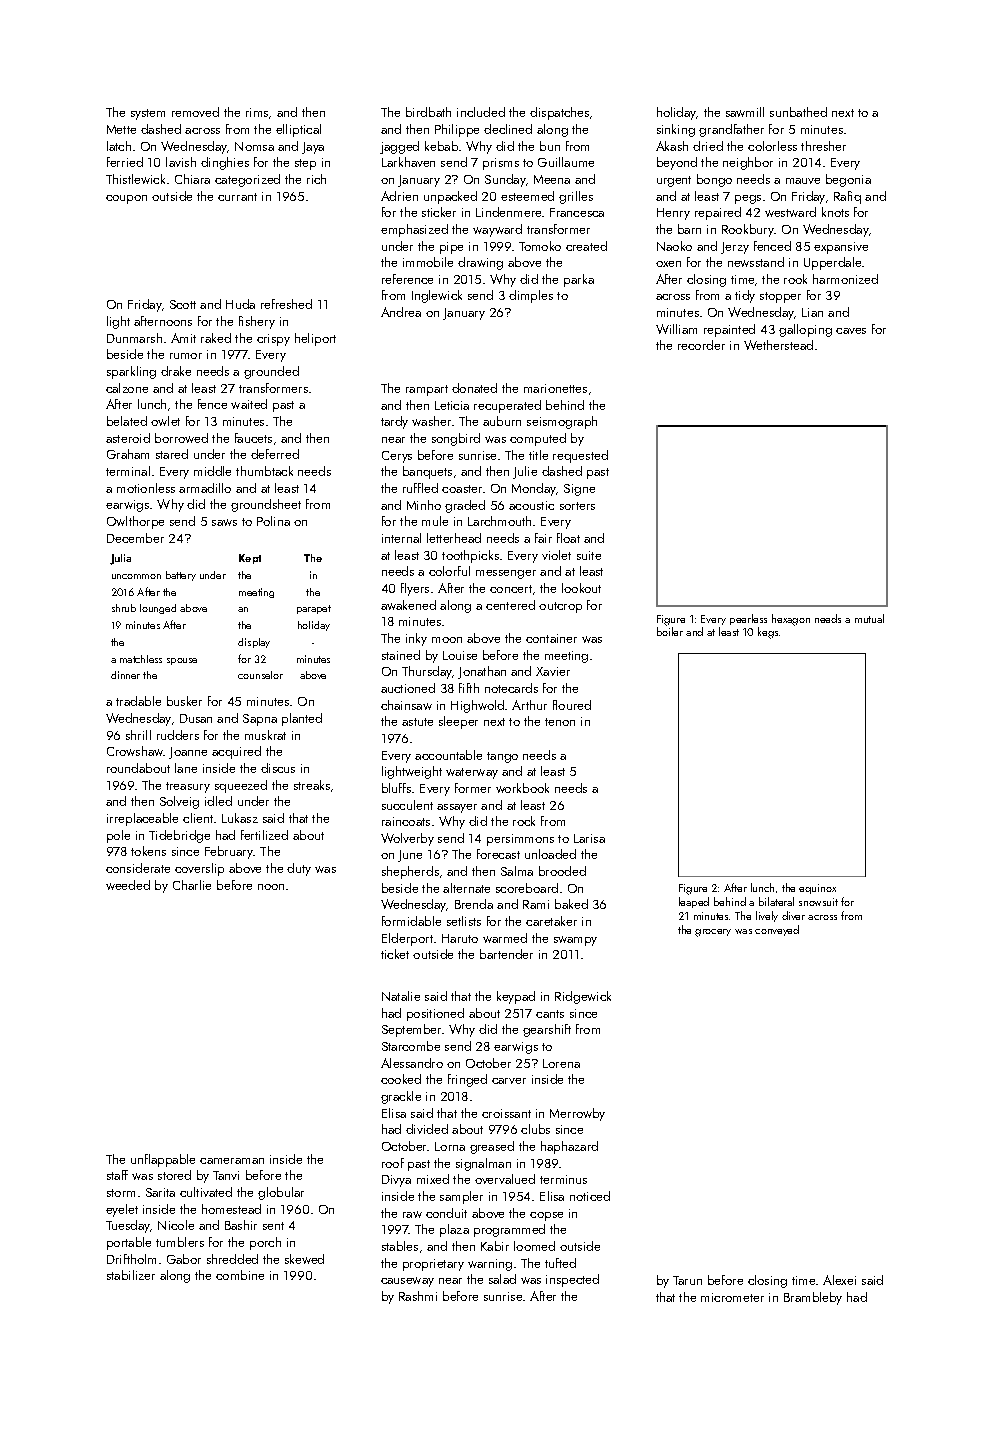 This document has width=994, height=1439. I want to click on ferried, so click(125, 162).
